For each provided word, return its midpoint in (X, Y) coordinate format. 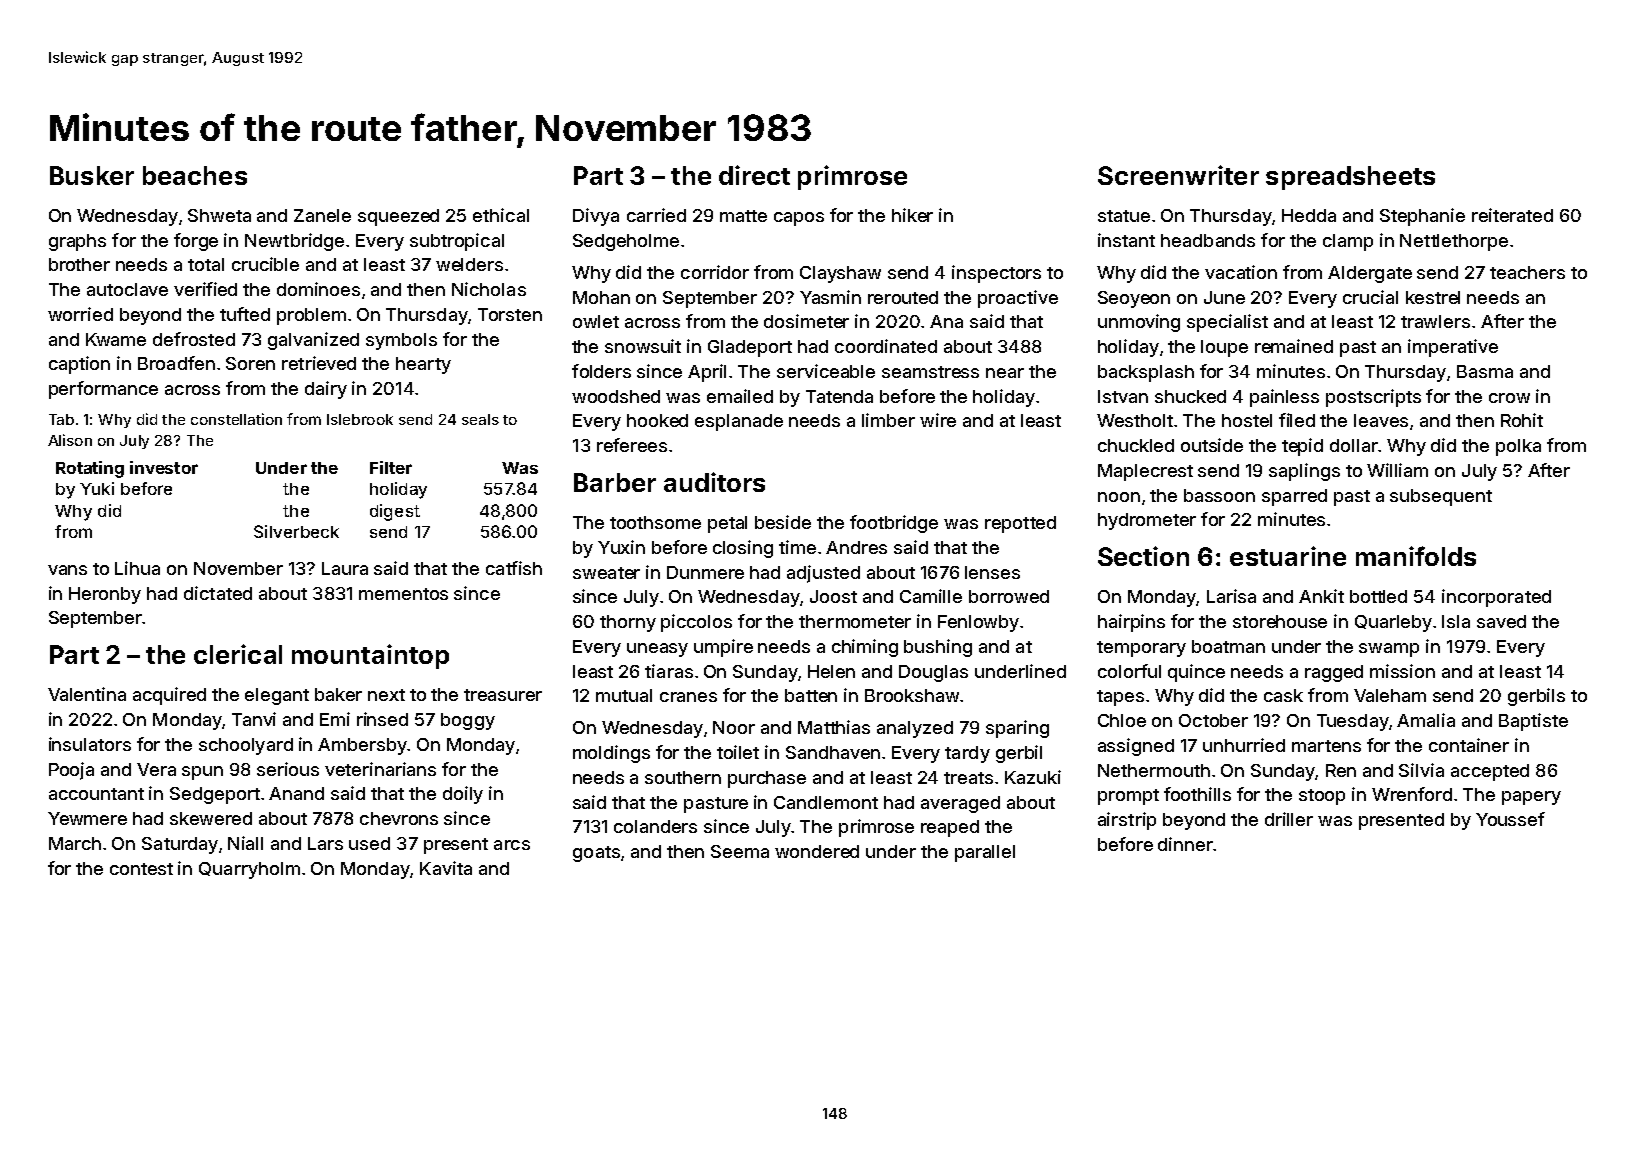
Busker (92, 175)
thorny (628, 623)
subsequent (1441, 497)
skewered (211, 818)
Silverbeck (296, 531)
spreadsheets (1350, 178)
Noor (734, 727)
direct (754, 175)
